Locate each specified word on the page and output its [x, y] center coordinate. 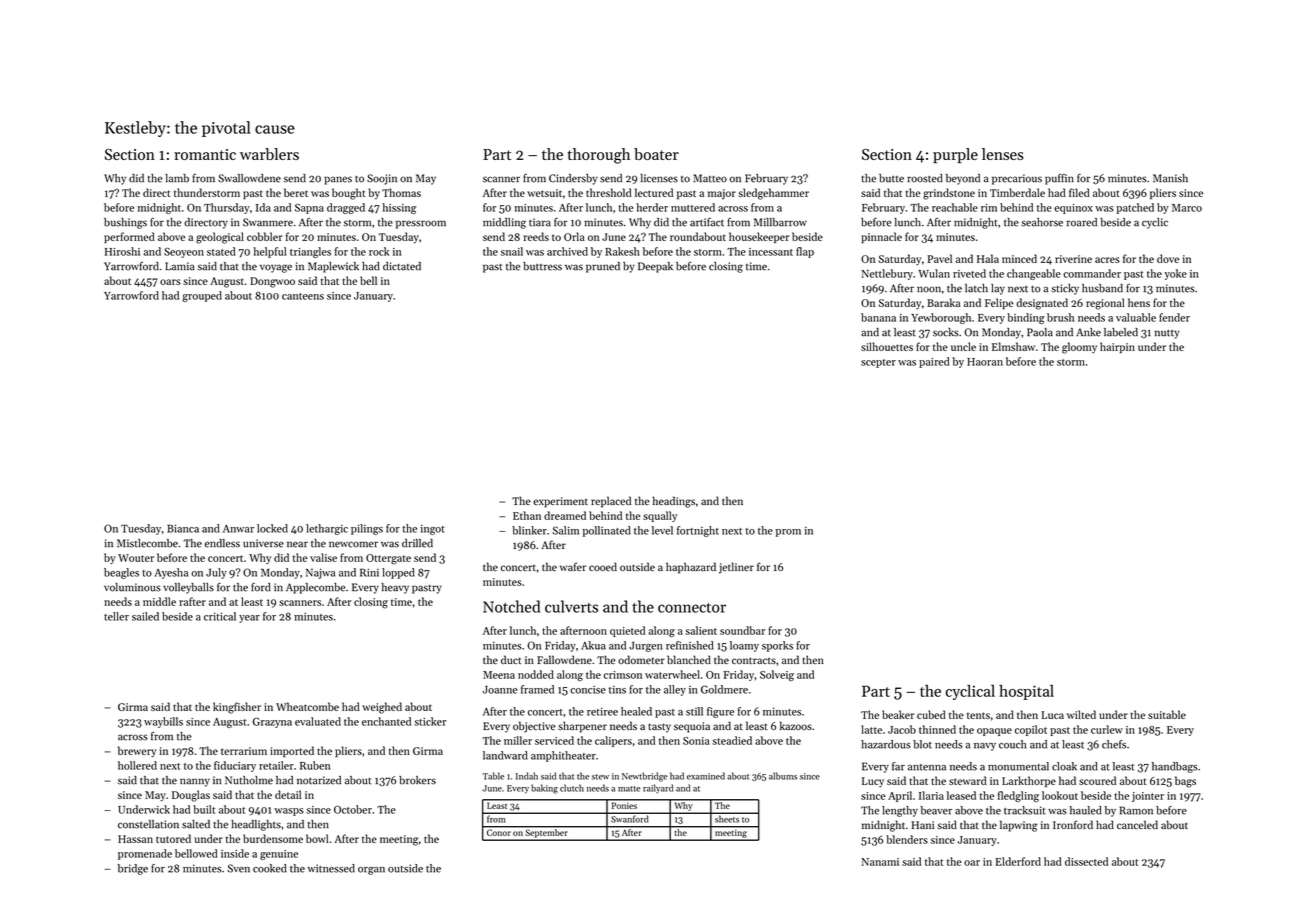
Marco [1187, 208]
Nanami [880, 862]
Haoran [985, 362]
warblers [269, 154]
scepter [878, 363]
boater [656, 154]
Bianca [183, 528]
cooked [270, 868]
